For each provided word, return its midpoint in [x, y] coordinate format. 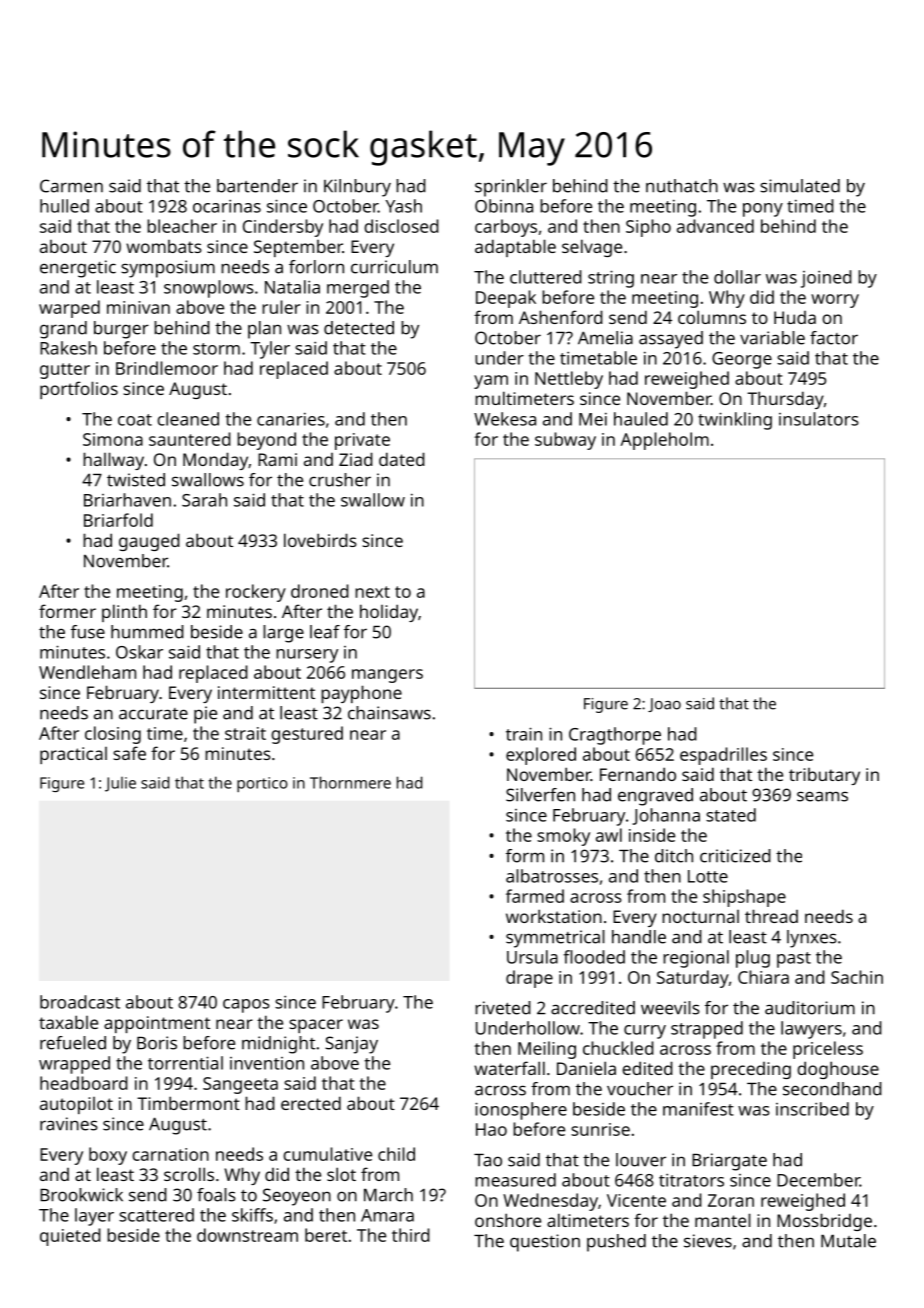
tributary [824, 776]
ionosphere [521, 1111]
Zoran [731, 1200]
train [524, 734]
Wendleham [87, 672]
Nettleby [569, 380]
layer [94, 1217]
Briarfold [118, 520]
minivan [138, 307]
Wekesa [505, 419]
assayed [671, 340]
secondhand [832, 1089]
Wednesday [550, 1202]
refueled [73, 1043]
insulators [819, 419]
